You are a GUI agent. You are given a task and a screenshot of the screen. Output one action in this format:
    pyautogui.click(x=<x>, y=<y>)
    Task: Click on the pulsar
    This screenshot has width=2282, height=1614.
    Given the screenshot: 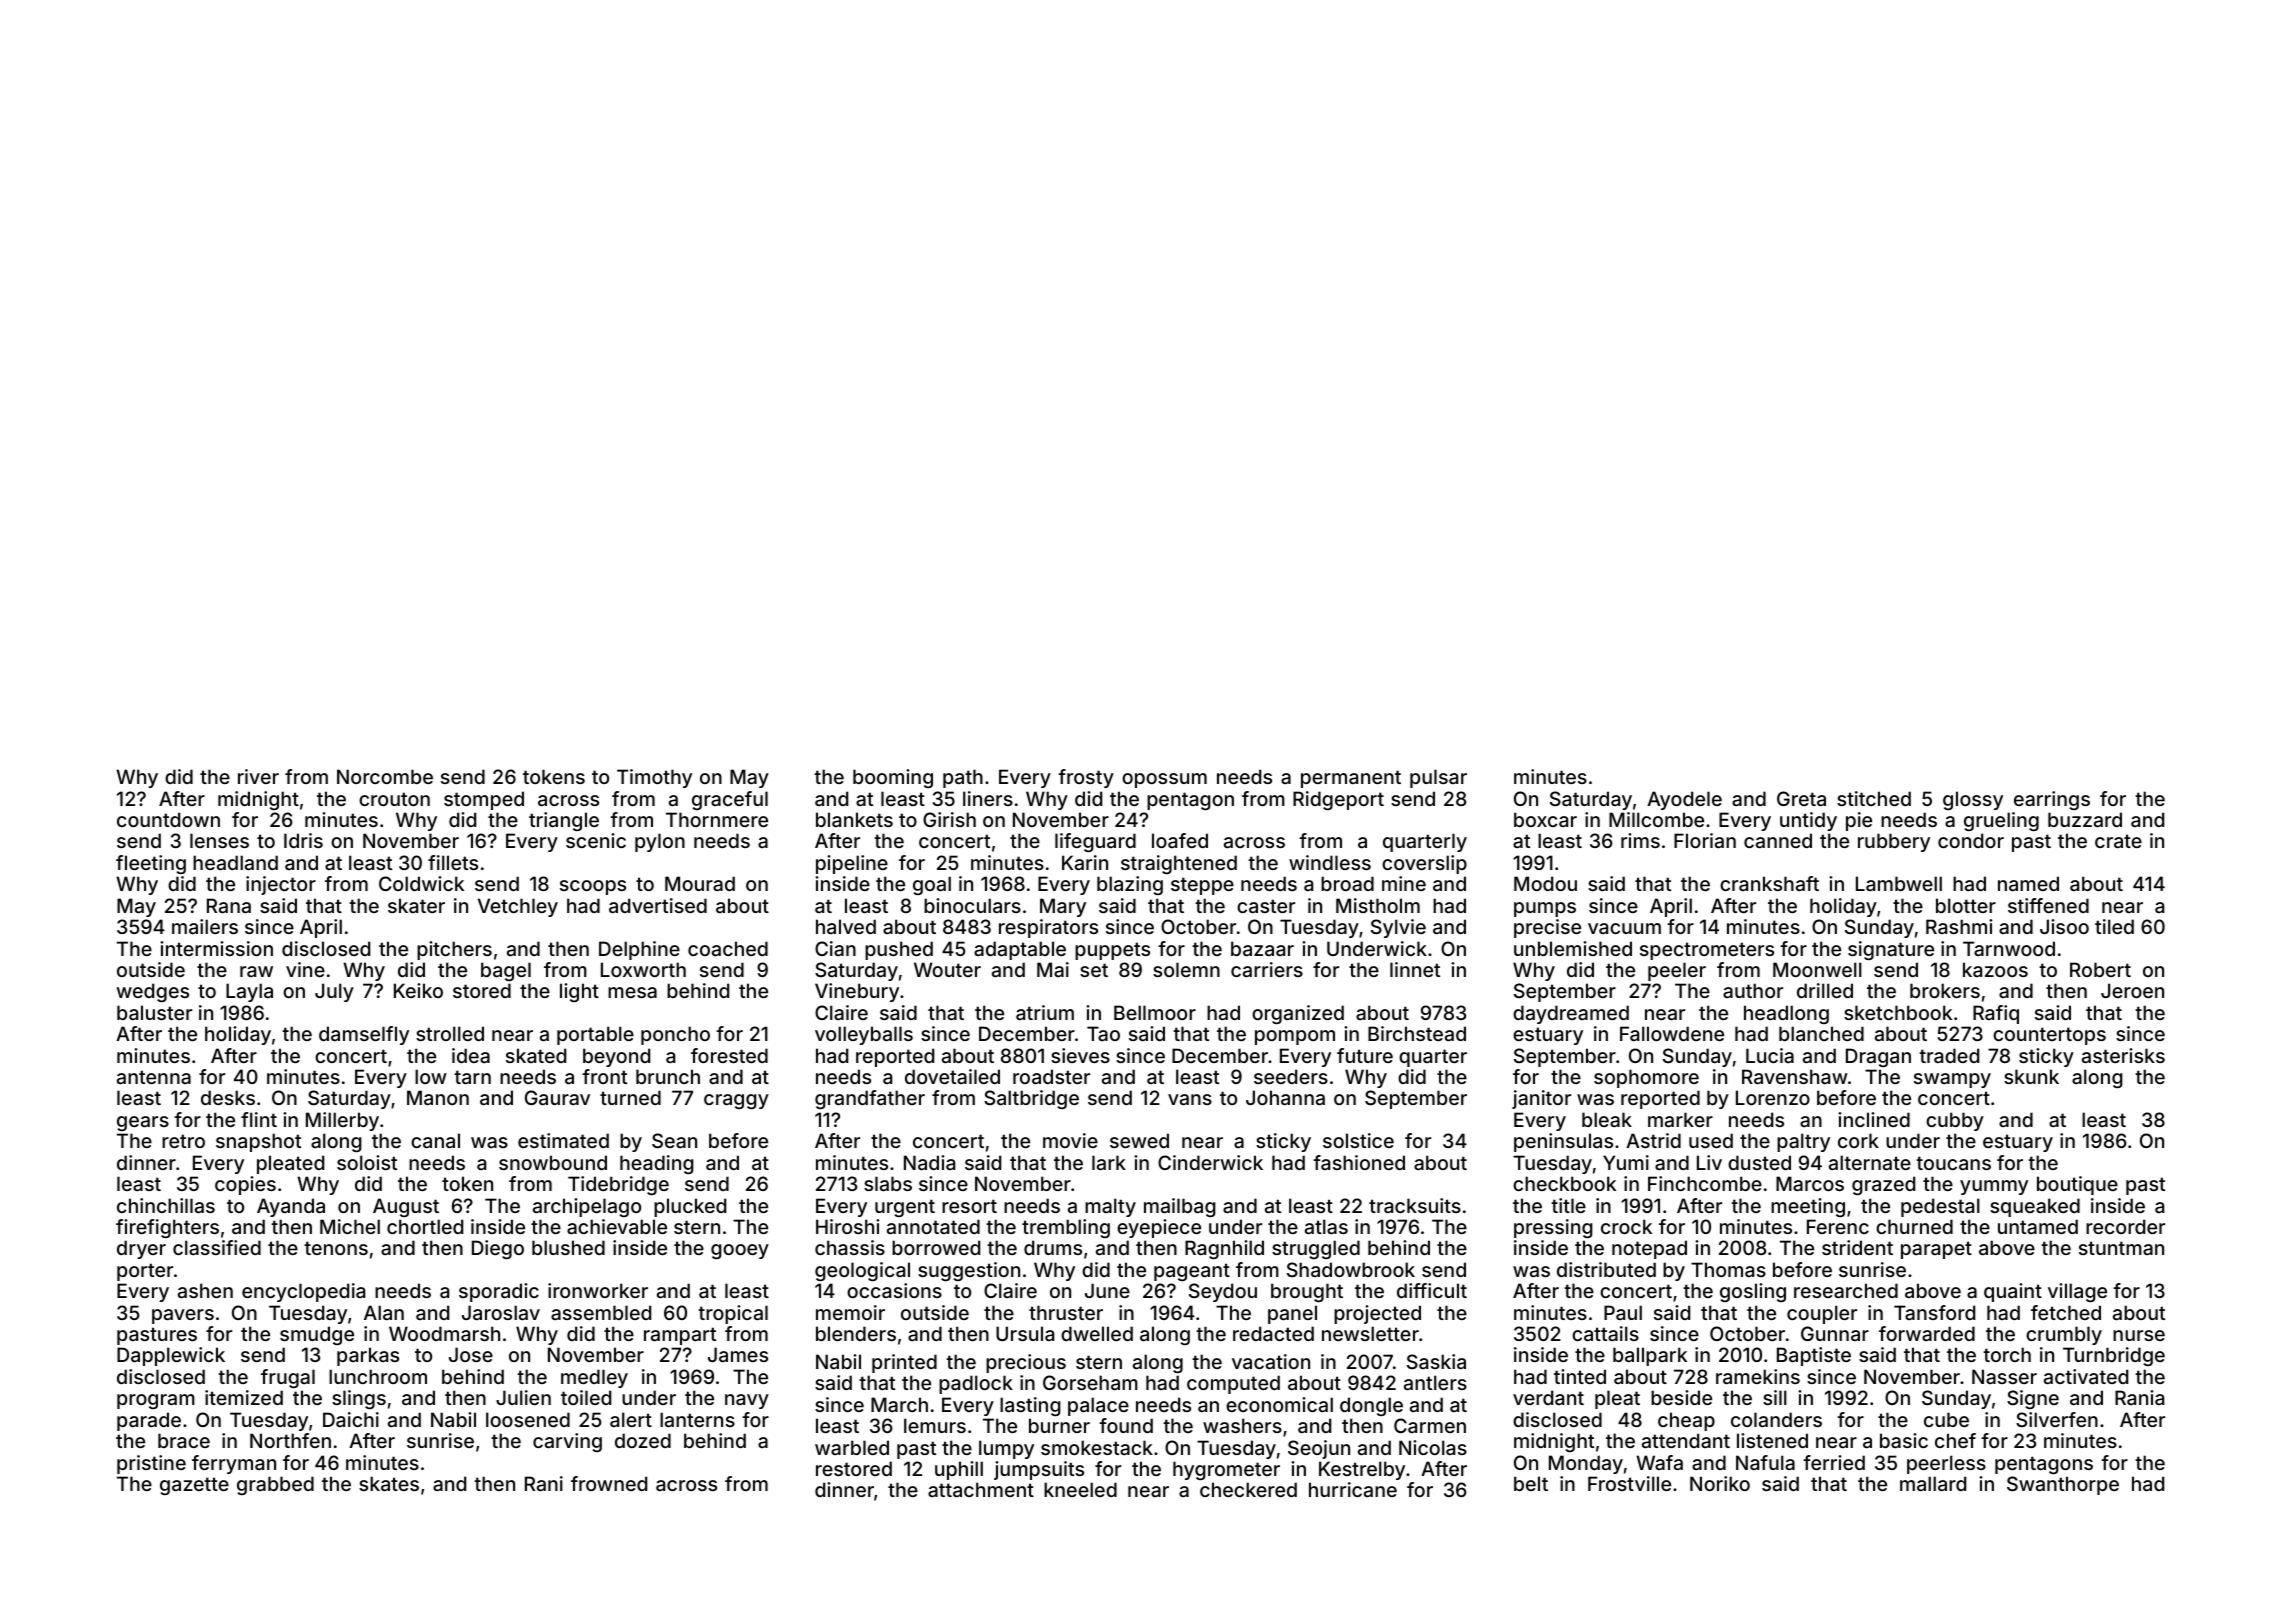 What is the action you would take?
    pyautogui.click(x=1438, y=778)
